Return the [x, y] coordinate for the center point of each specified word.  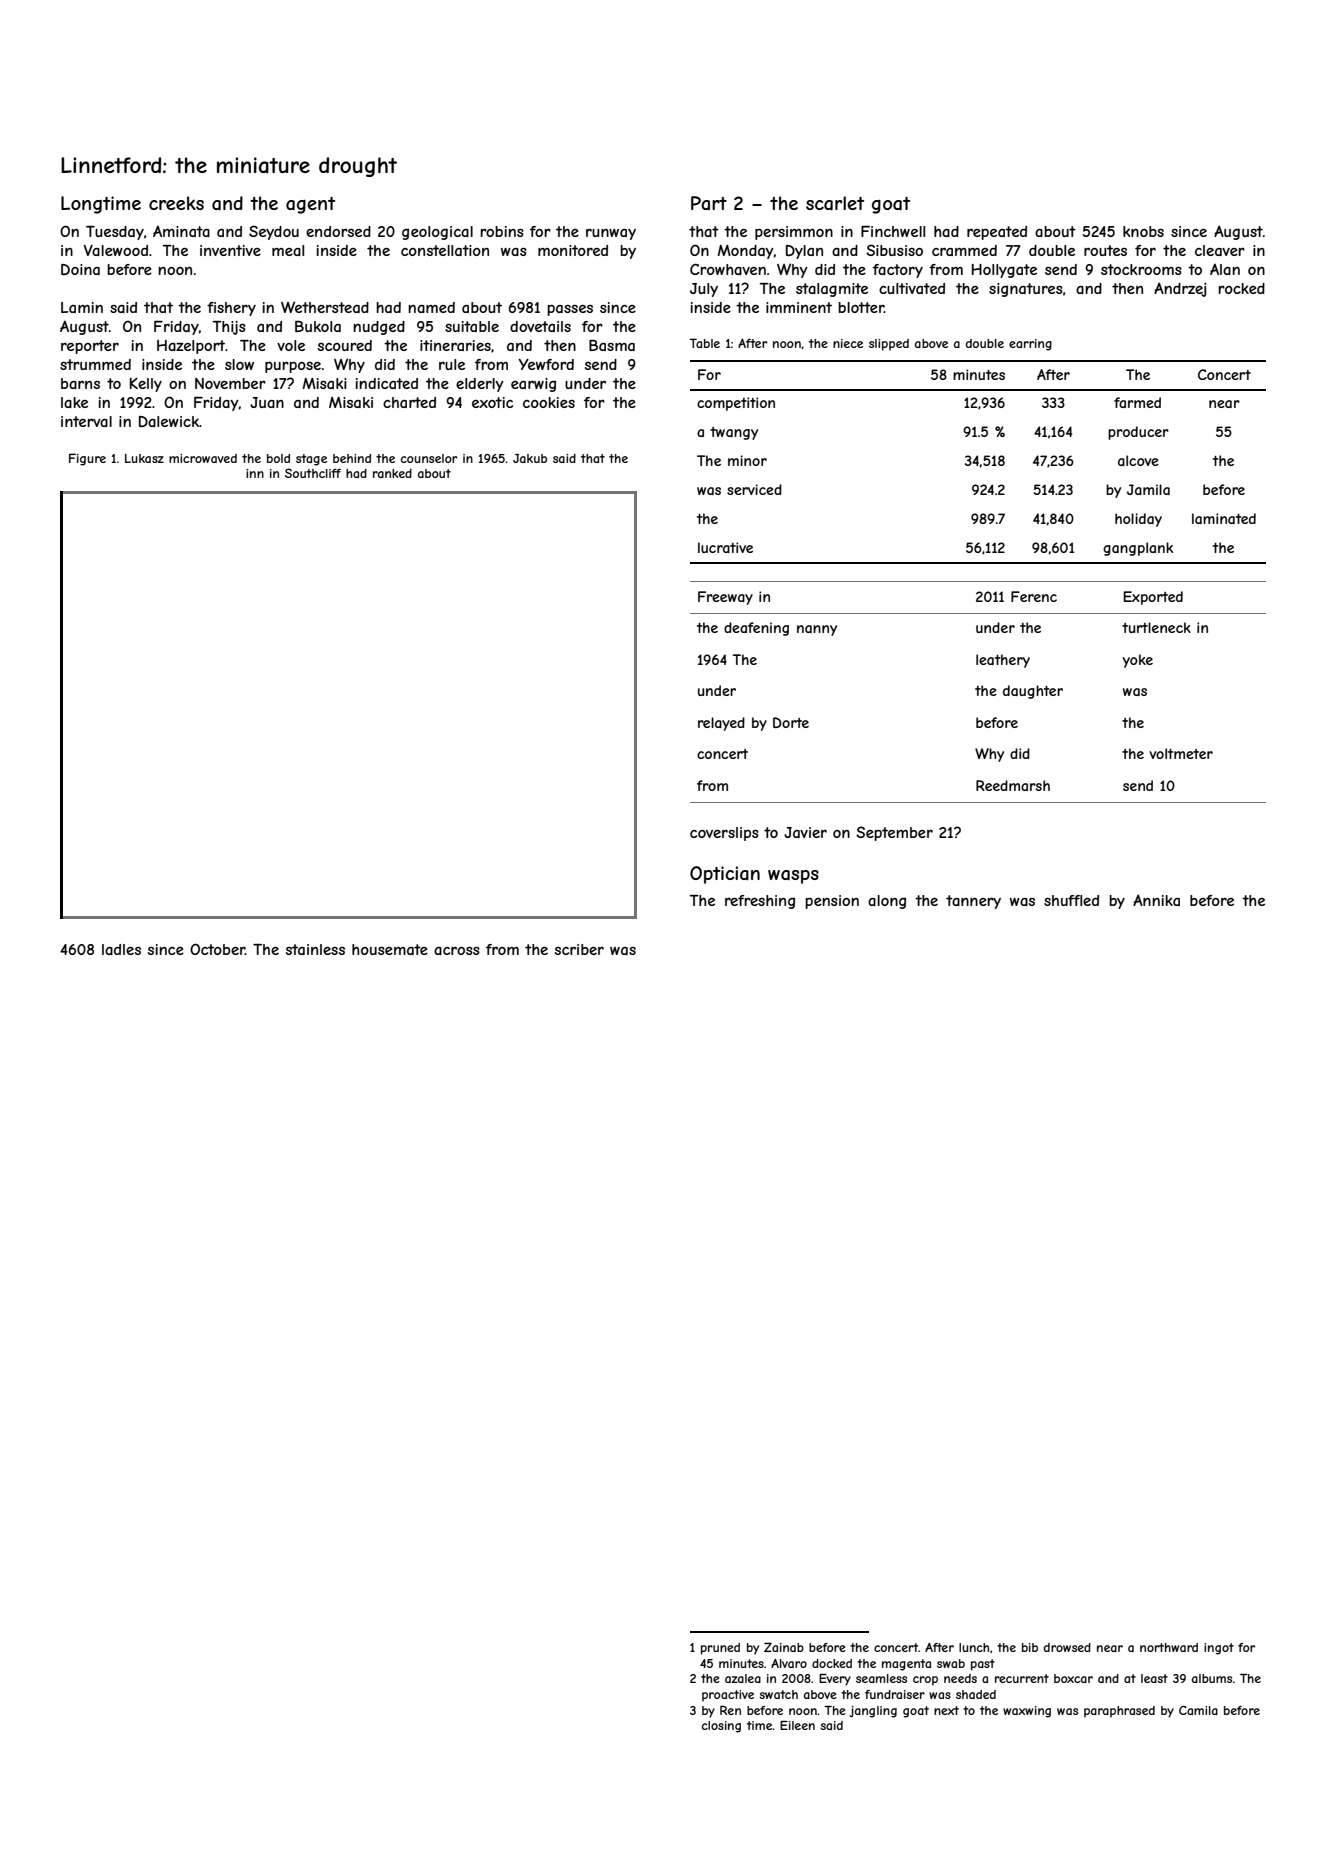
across [457, 950]
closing [721, 1727]
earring [1030, 345]
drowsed [1067, 1647]
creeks [176, 203]
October [217, 949]
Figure [87, 459]
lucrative [725, 547]
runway [611, 234]
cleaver [1220, 250]
